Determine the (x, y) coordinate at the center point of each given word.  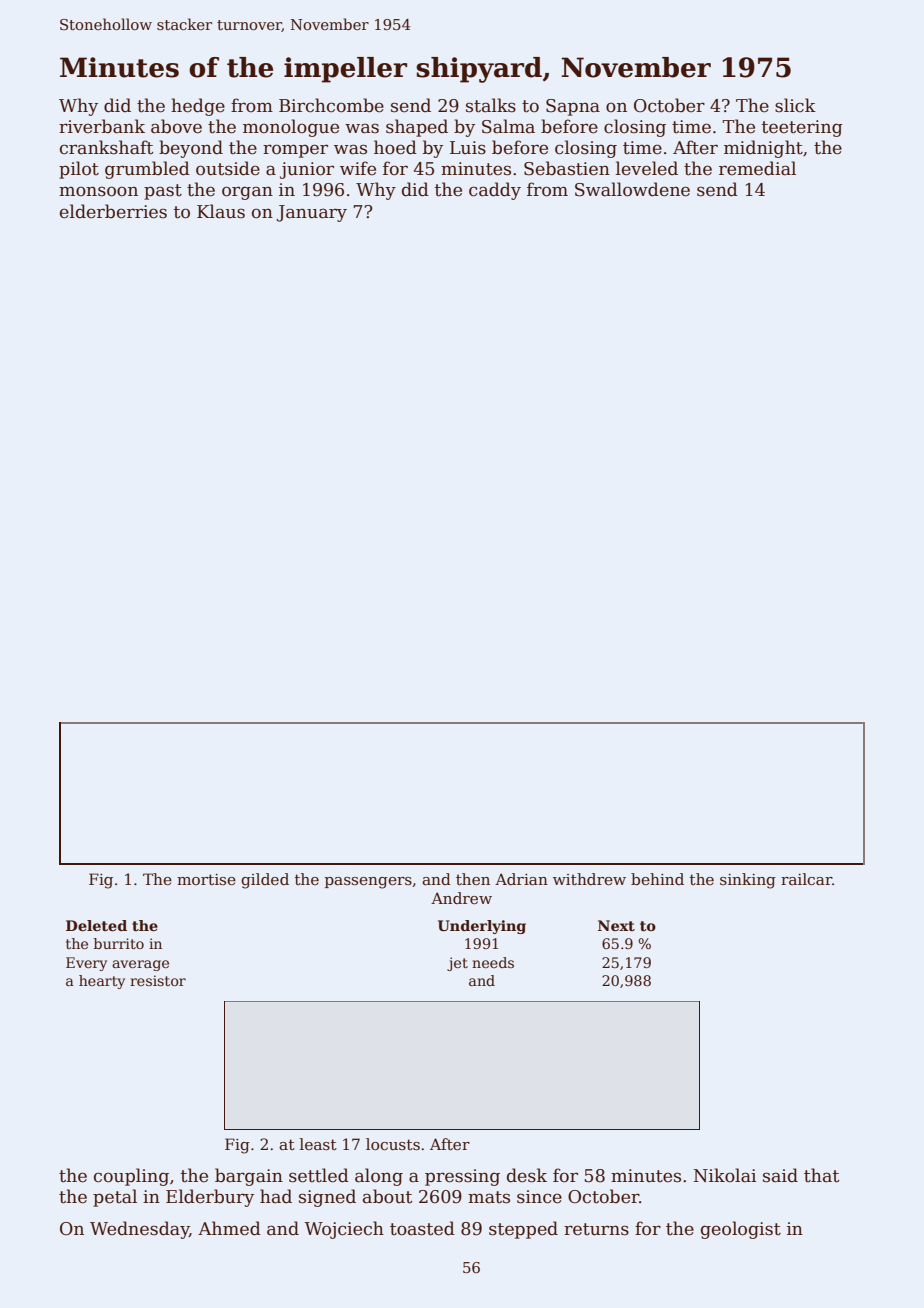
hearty (102, 982)
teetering (802, 128)
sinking (748, 881)
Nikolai (725, 1175)
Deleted (96, 925)
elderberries (113, 211)
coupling (131, 1177)
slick (795, 105)
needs (493, 962)
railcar (806, 879)
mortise (206, 879)
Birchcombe (331, 105)
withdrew (589, 879)
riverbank (102, 126)
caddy (495, 191)
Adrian (521, 879)
